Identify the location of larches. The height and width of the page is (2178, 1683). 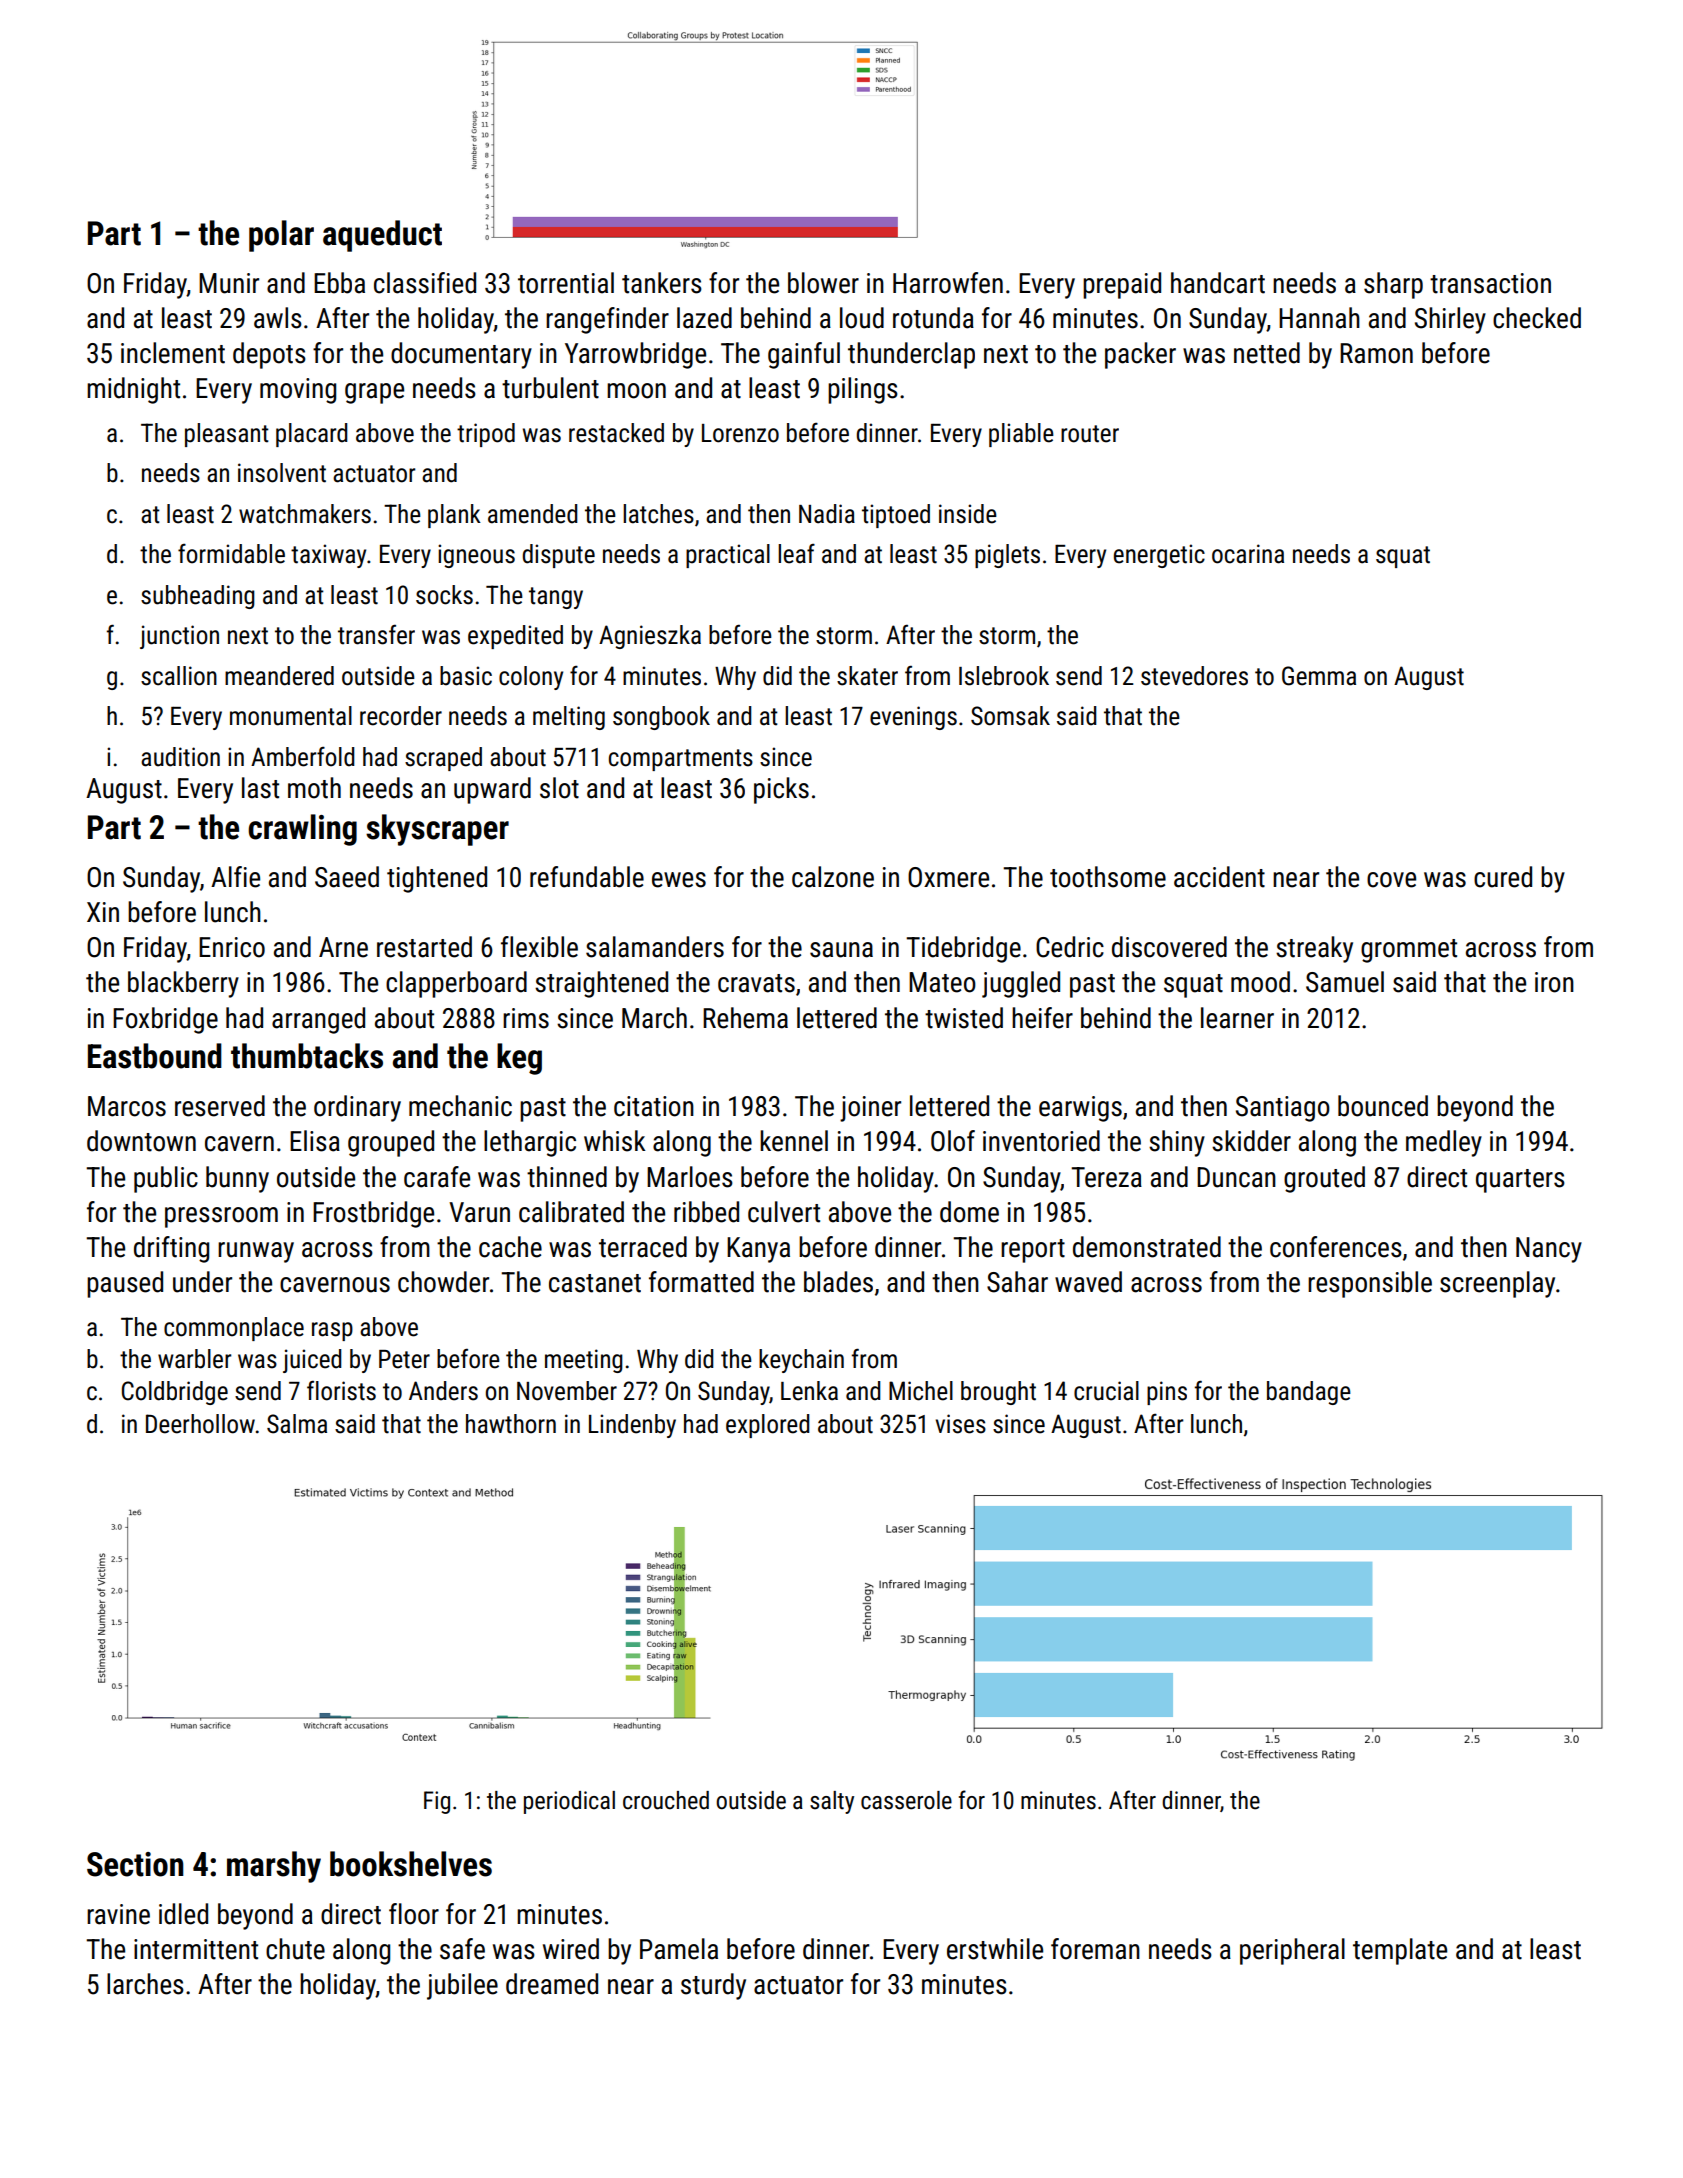
(145, 1984).
